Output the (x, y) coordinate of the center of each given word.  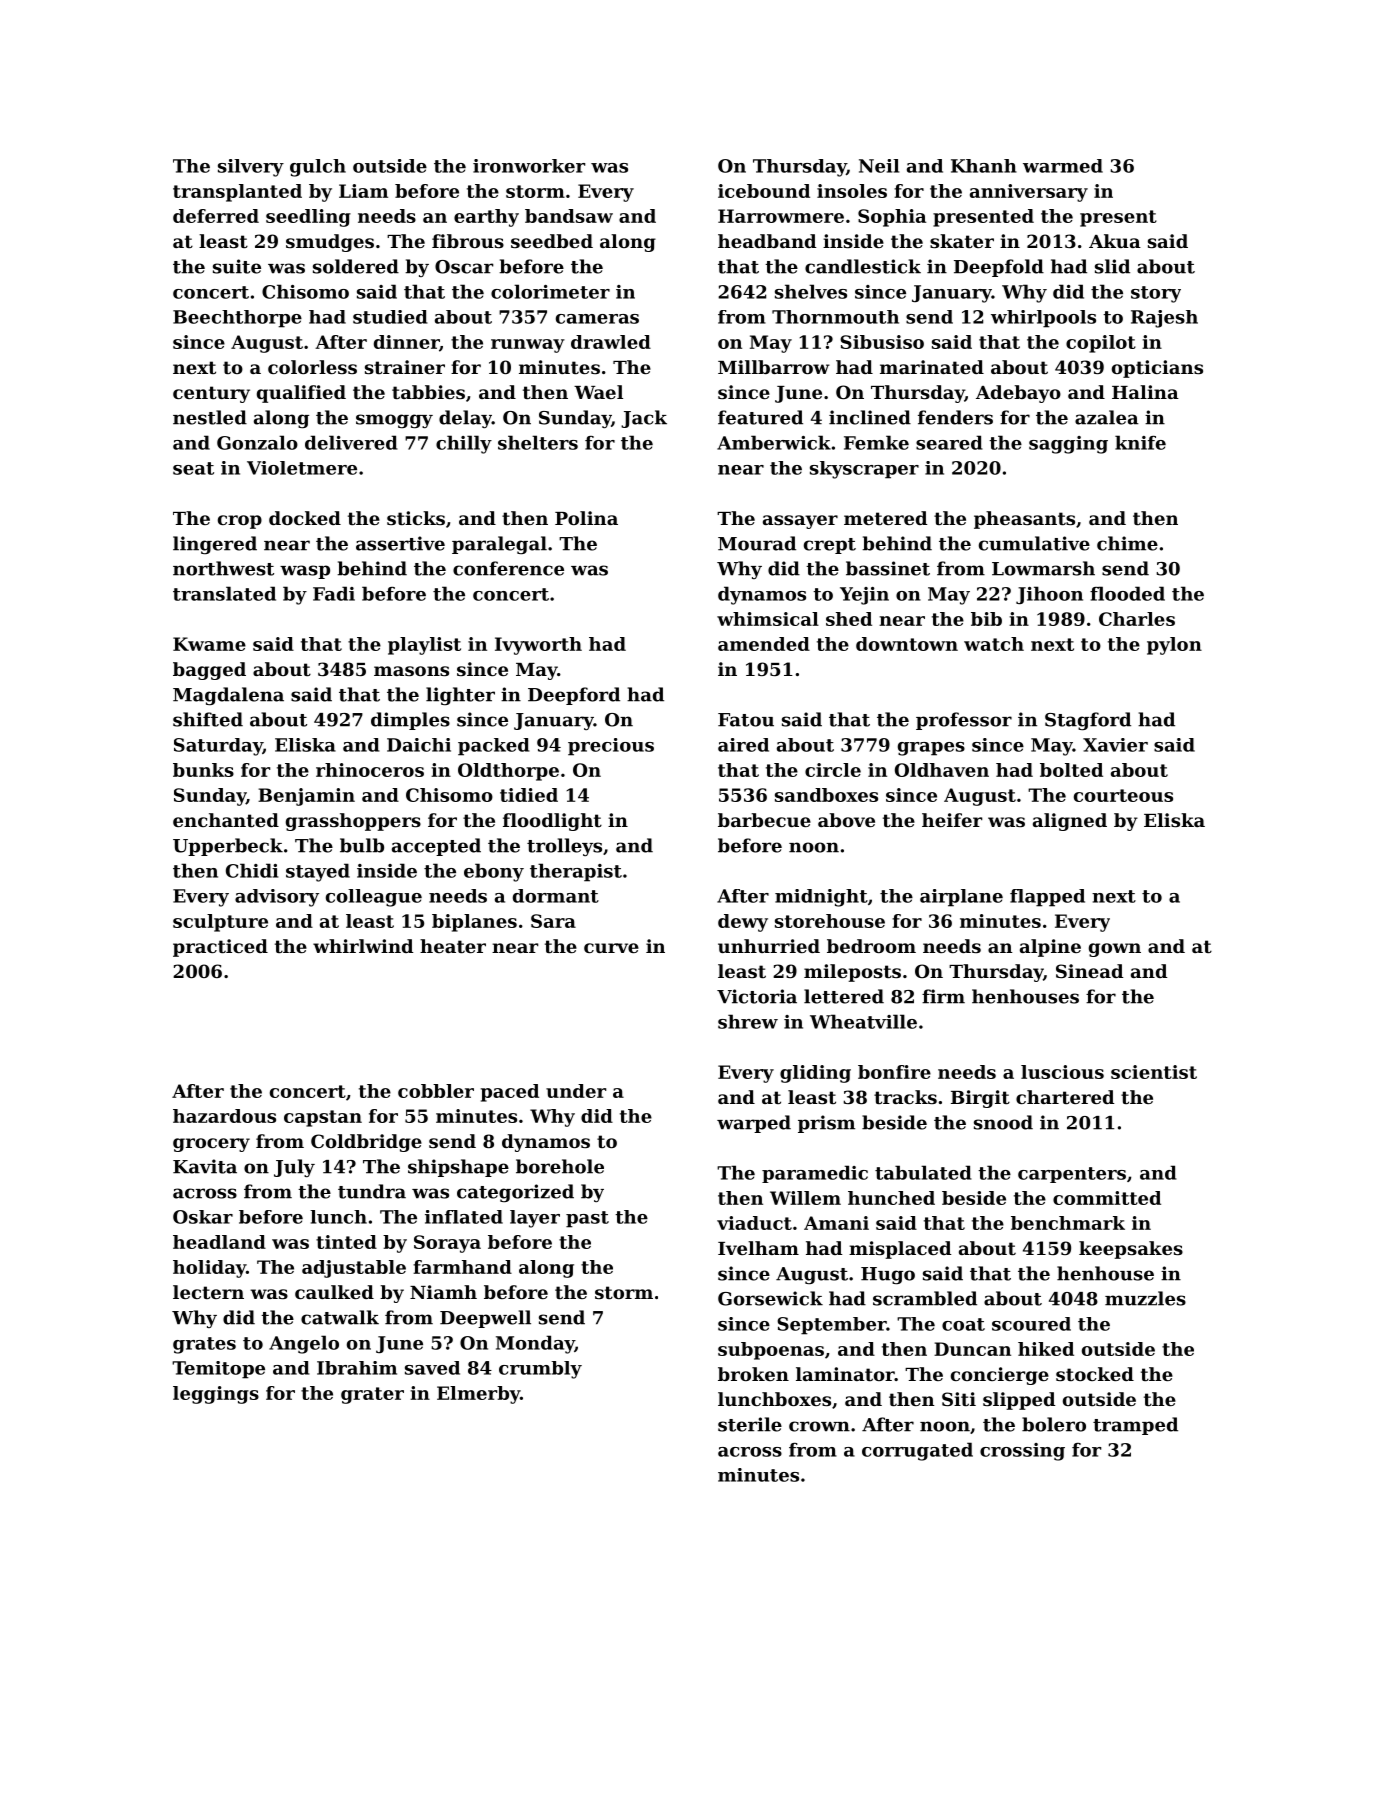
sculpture (220, 923)
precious (611, 747)
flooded (1127, 593)
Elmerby (478, 1395)
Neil (879, 166)
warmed (1063, 166)
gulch (318, 168)
